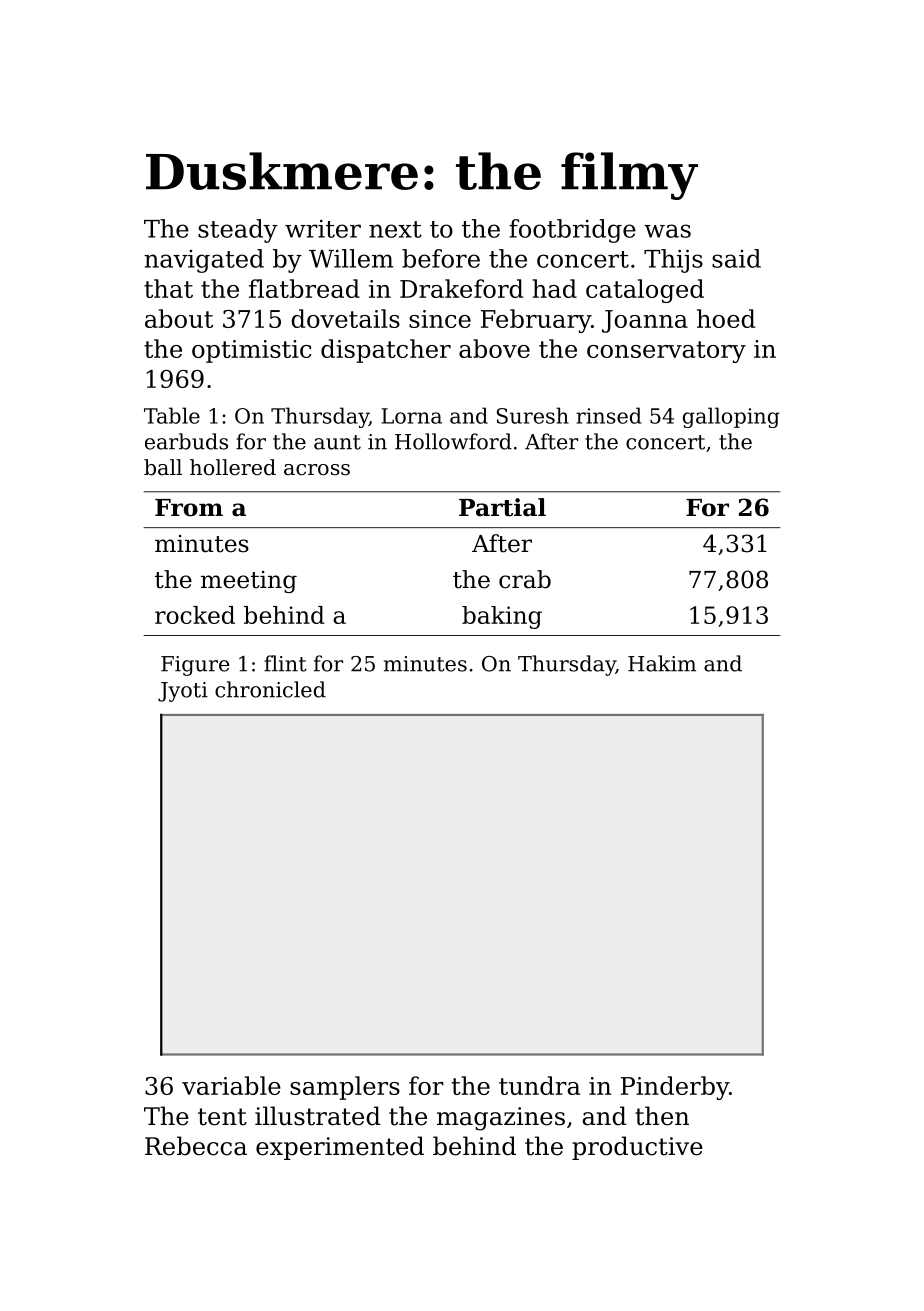 The height and width of the image is (1311, 924). What do you see at coordinates (345, 1088) in the image?
I see `samplers` at bounding box center [345, 1088].
